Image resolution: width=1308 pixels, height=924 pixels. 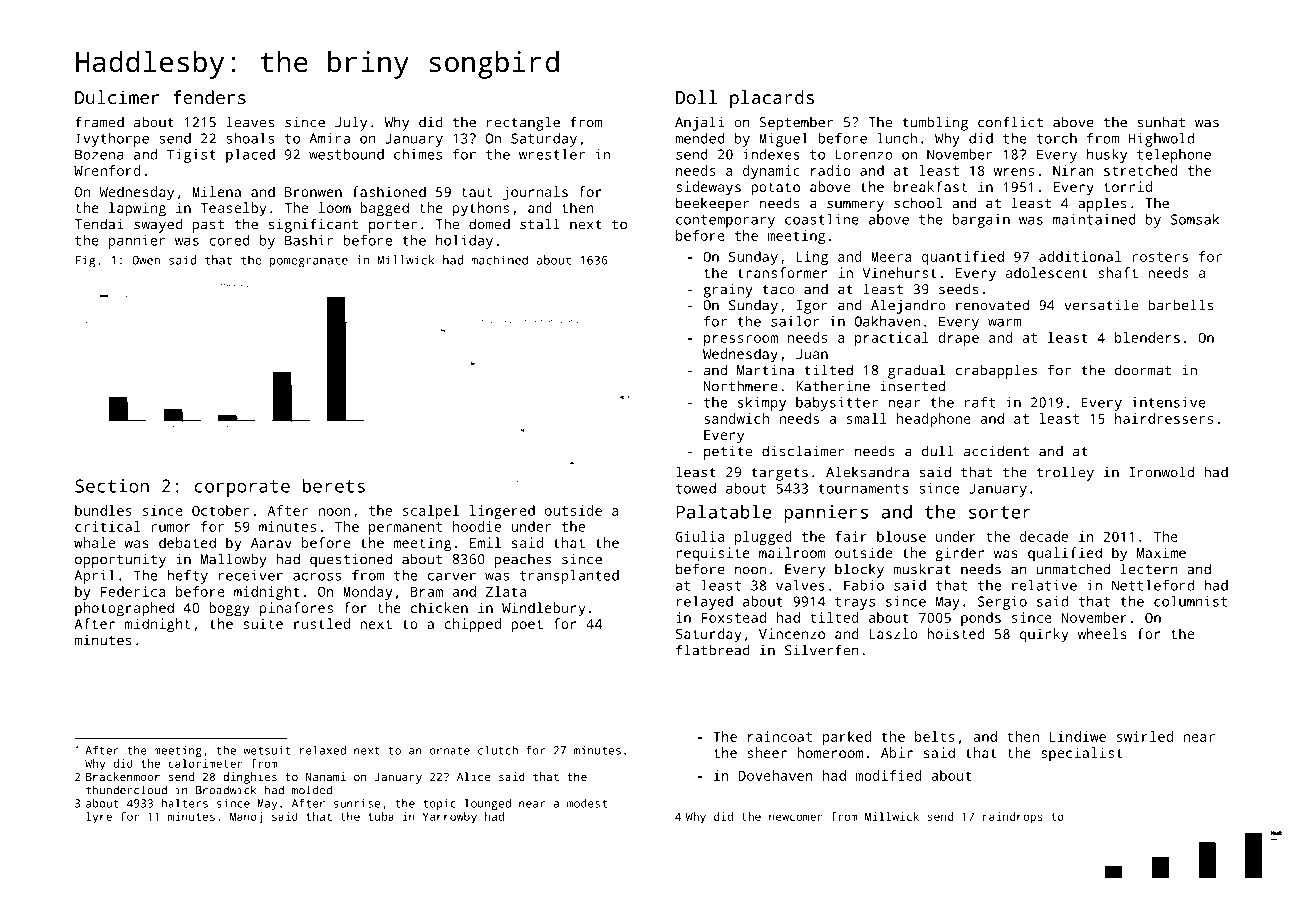 I want to click on Highwold, so click(x=1161, y=140).
